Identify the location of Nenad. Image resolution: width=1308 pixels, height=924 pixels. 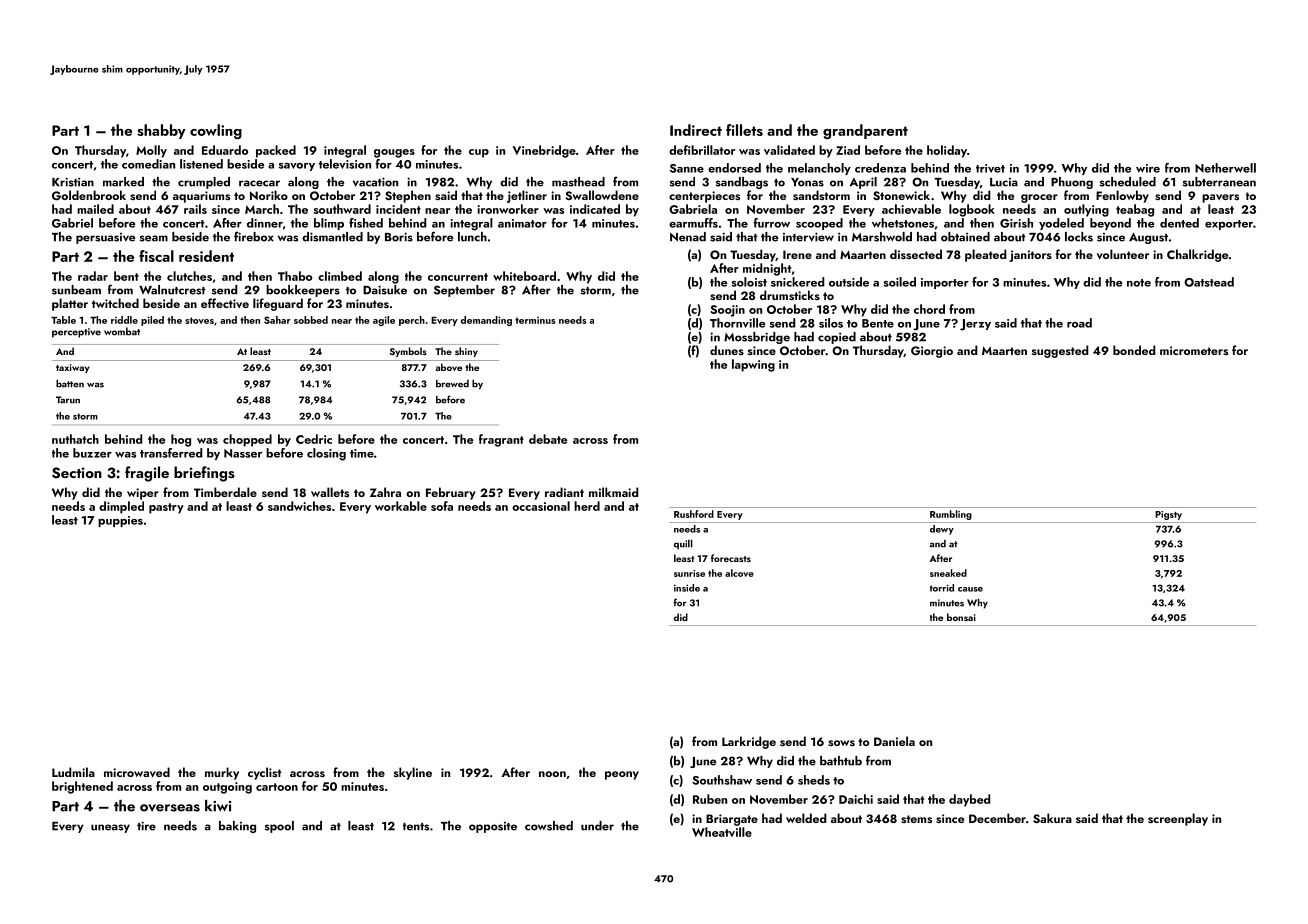
(688, 237).
